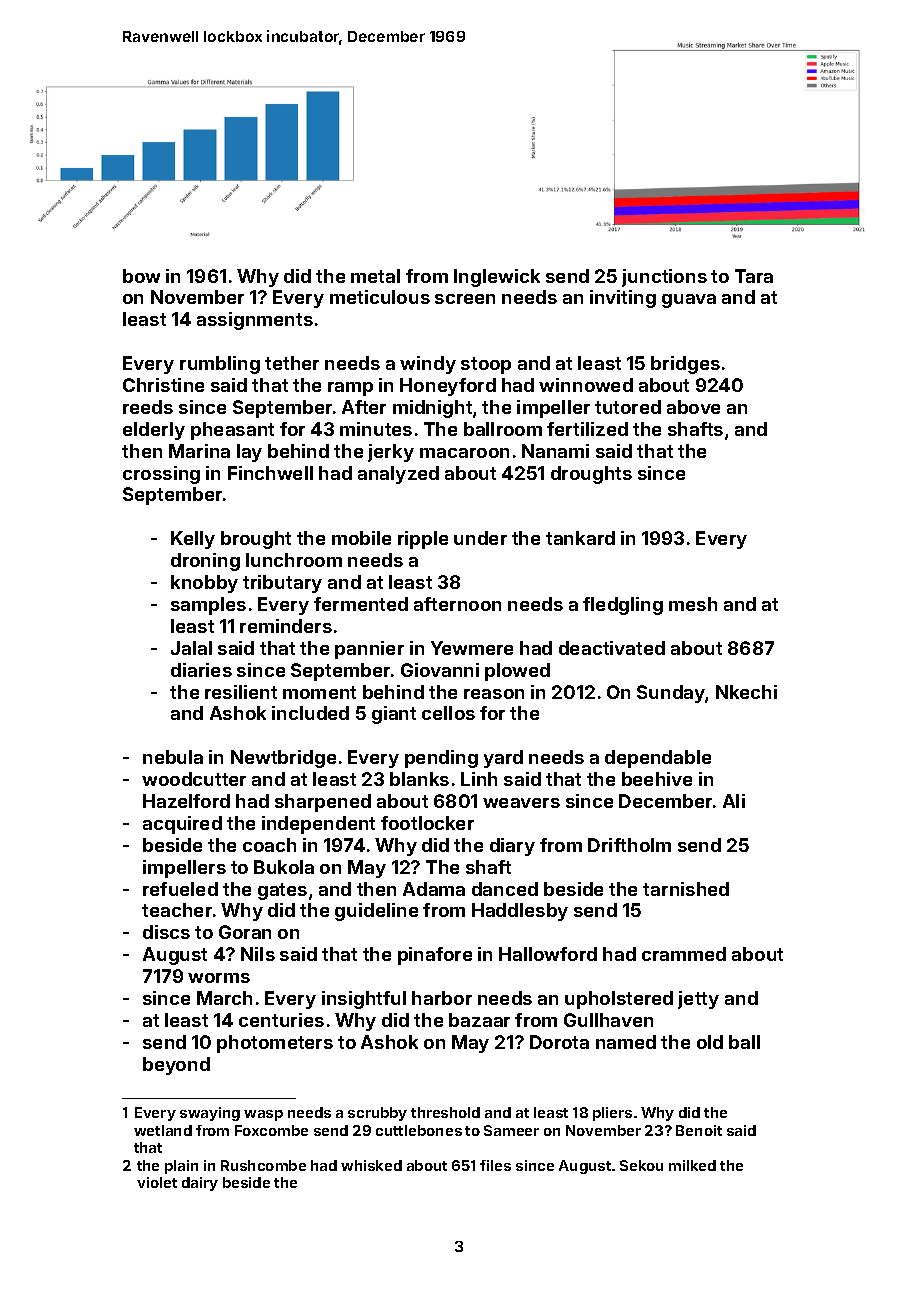  What do you see at coordinates (364, 1000) in the screenshot?
I see `insightful` at bounding box center [364, 1000].
